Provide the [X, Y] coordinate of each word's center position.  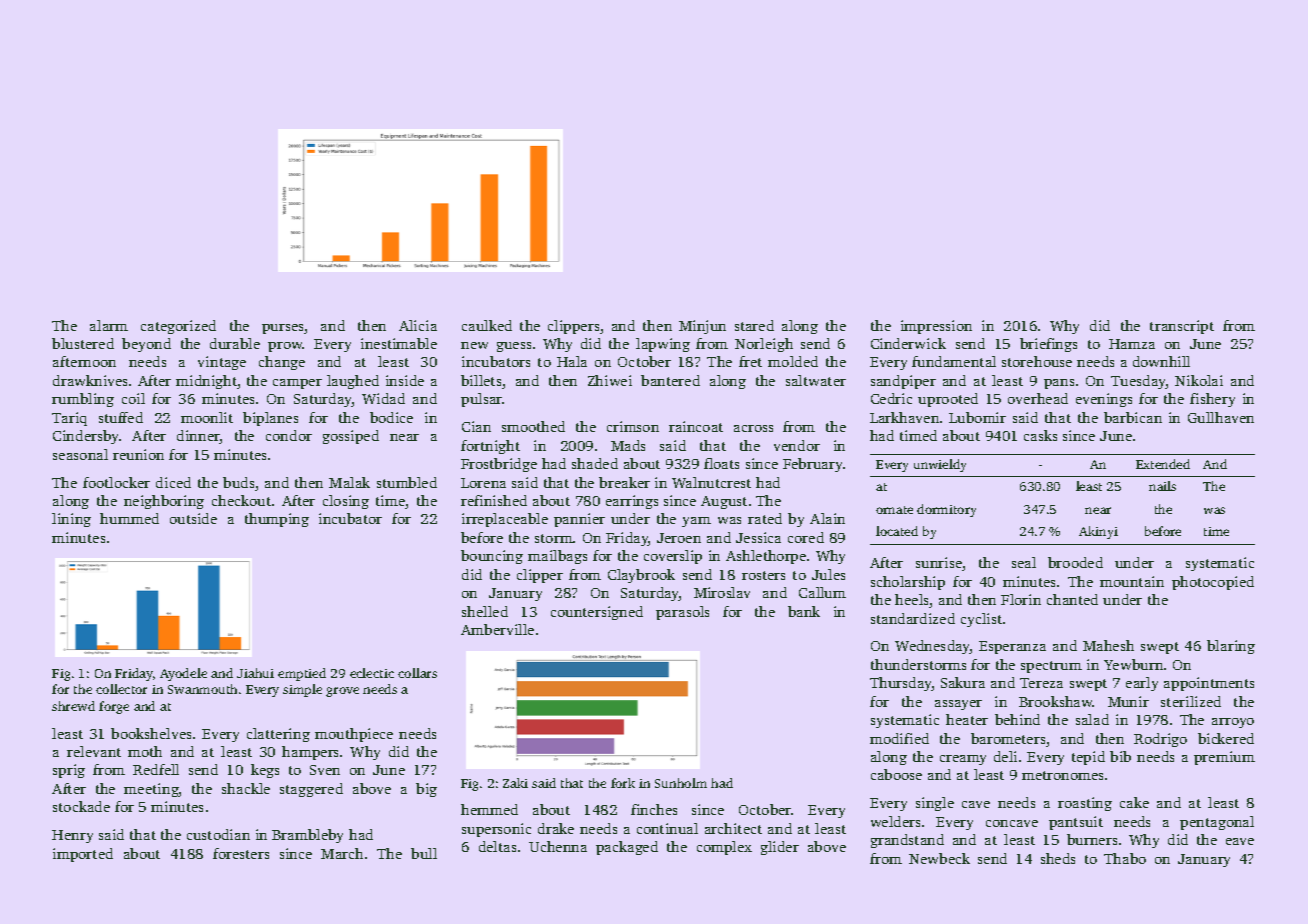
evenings [1104, 400]
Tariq [69, 419]
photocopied [1213, 583]
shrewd [73, 706]
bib [1120, 756]
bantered [670, 380]
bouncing [492, 557]
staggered [311, 790]
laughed [353, 382]
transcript [1182, 327]
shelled [485, 611]
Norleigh [764, 345]
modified [899, 738]
